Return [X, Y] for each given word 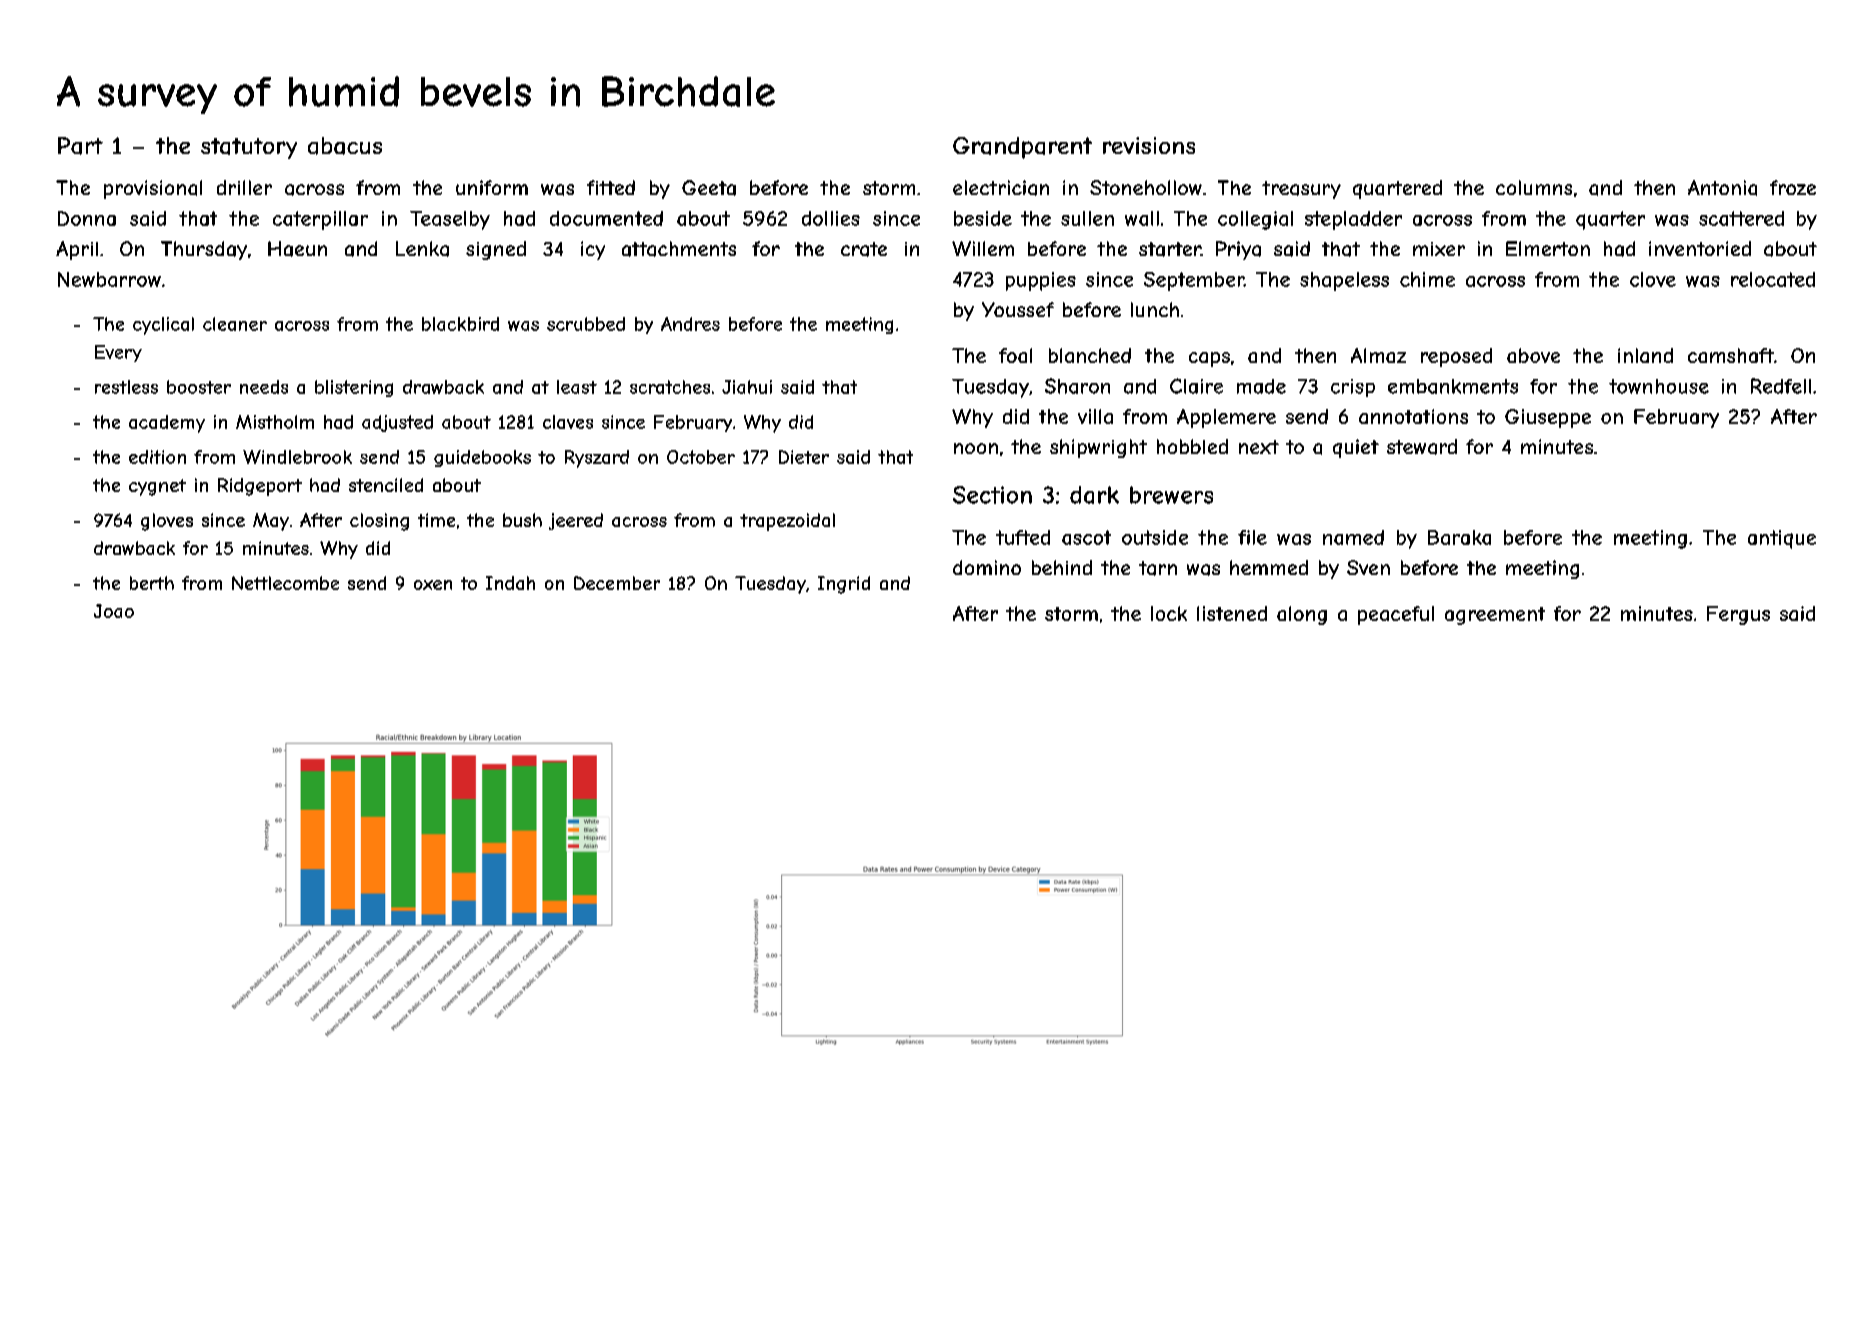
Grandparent [1022, 148]
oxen [433, 585]
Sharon [1077, 386]
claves [568, 422]
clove [1653, 279]
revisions [1149, 145]
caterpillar [320, 220]
